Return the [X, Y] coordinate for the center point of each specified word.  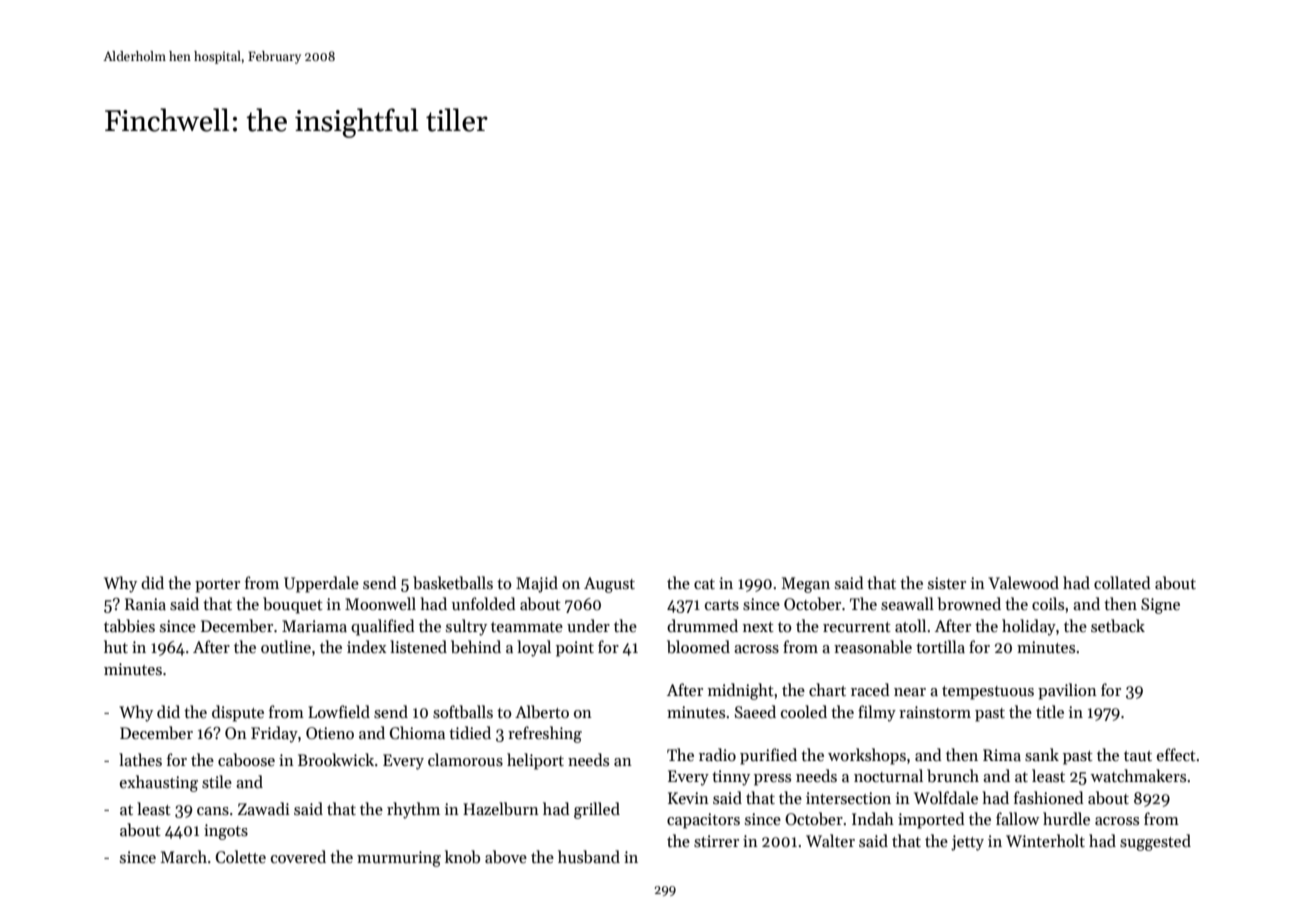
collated [1122, 582]
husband [589, 857]
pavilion [1067, 691]
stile [217, 782]
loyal [534, 648]
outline [286, 646]
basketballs [453, 583]
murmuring [399, 859]
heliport [535, 761]
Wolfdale [946, 797]
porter [217, 586]
